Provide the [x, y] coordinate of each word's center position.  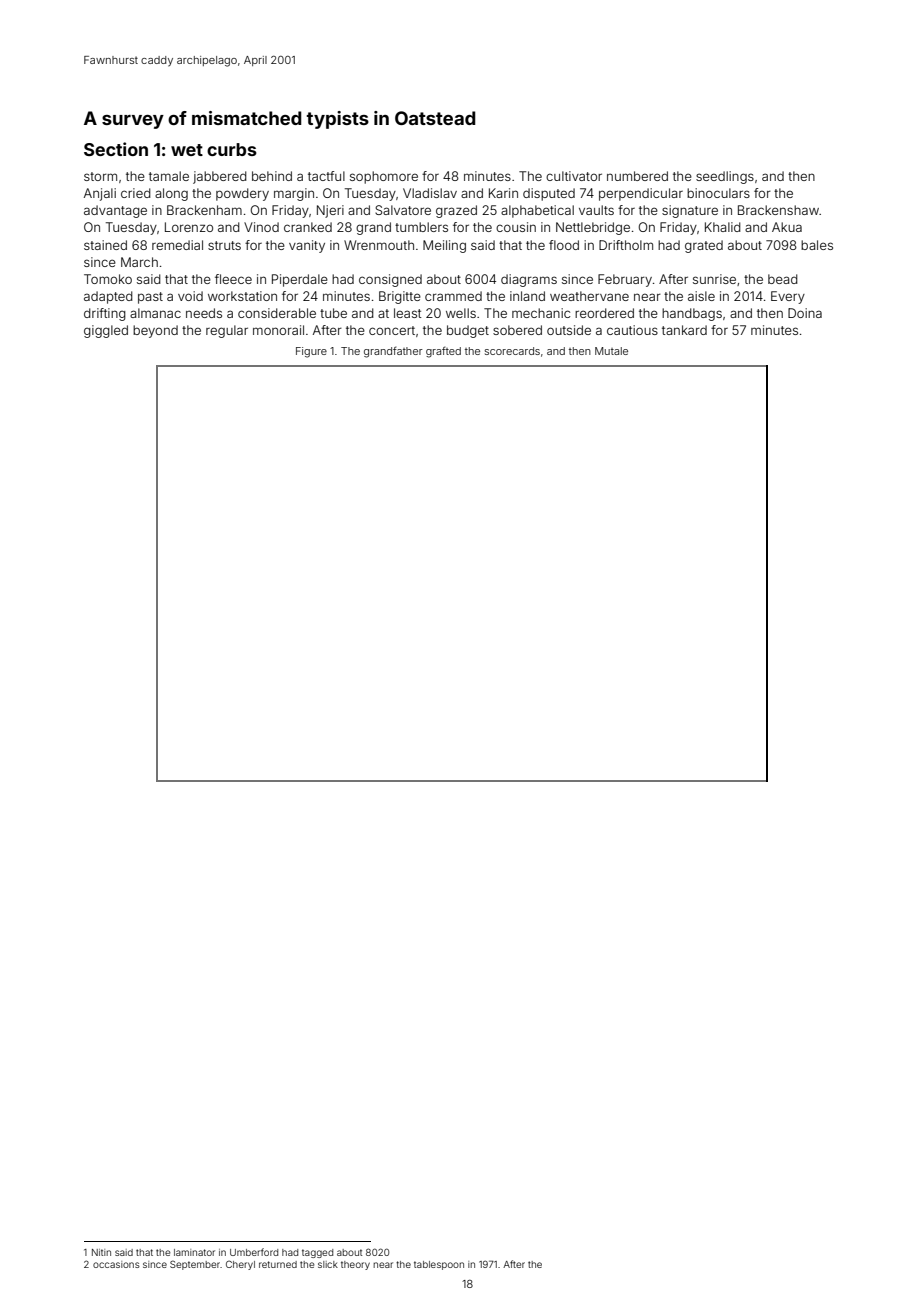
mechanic [541, 313]
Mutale [611, 351]
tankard [684, 330]
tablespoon [439, 1265]
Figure [311, 352]
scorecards [512, 351]
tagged [317, 1253]
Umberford [254, 1252]
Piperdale [300, 280]
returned [278, 1264]
